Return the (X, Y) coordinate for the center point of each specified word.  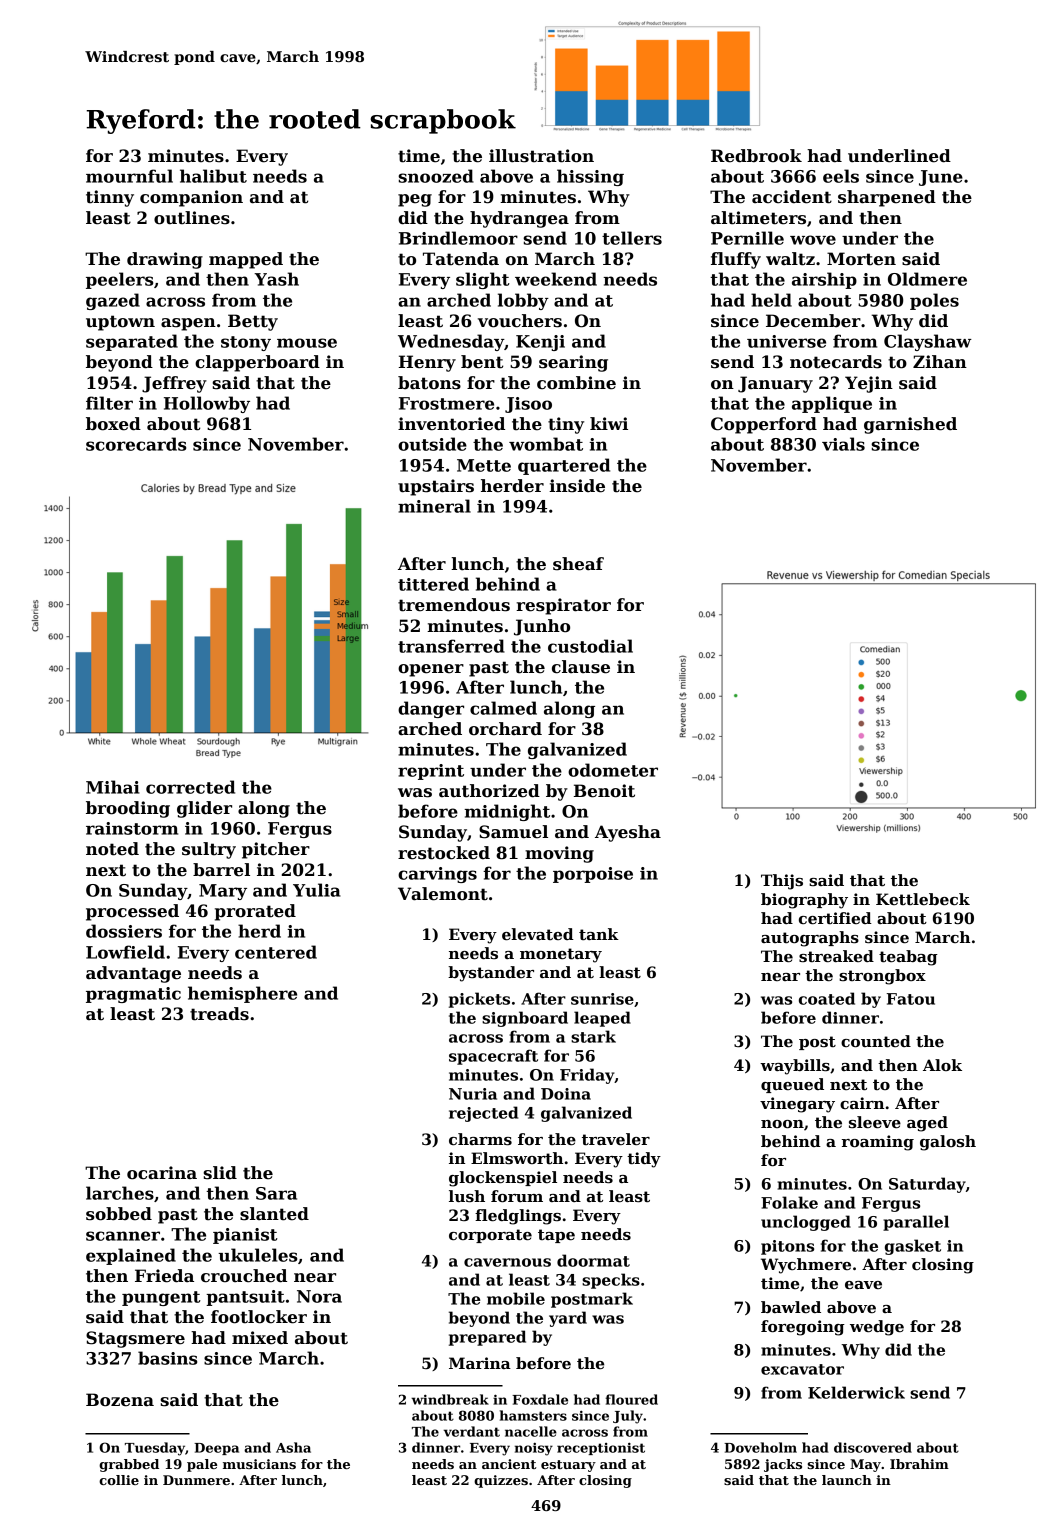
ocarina (162, 1173)
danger (431, 709)
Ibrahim (919, 1464)
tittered (433, 584)
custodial (590, 646)
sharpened (887, 198)
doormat (593, 1260)
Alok (942, 1065)
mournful (129, 176)
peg (415, 200)
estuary (568, 1466)
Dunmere (196, 1480)
